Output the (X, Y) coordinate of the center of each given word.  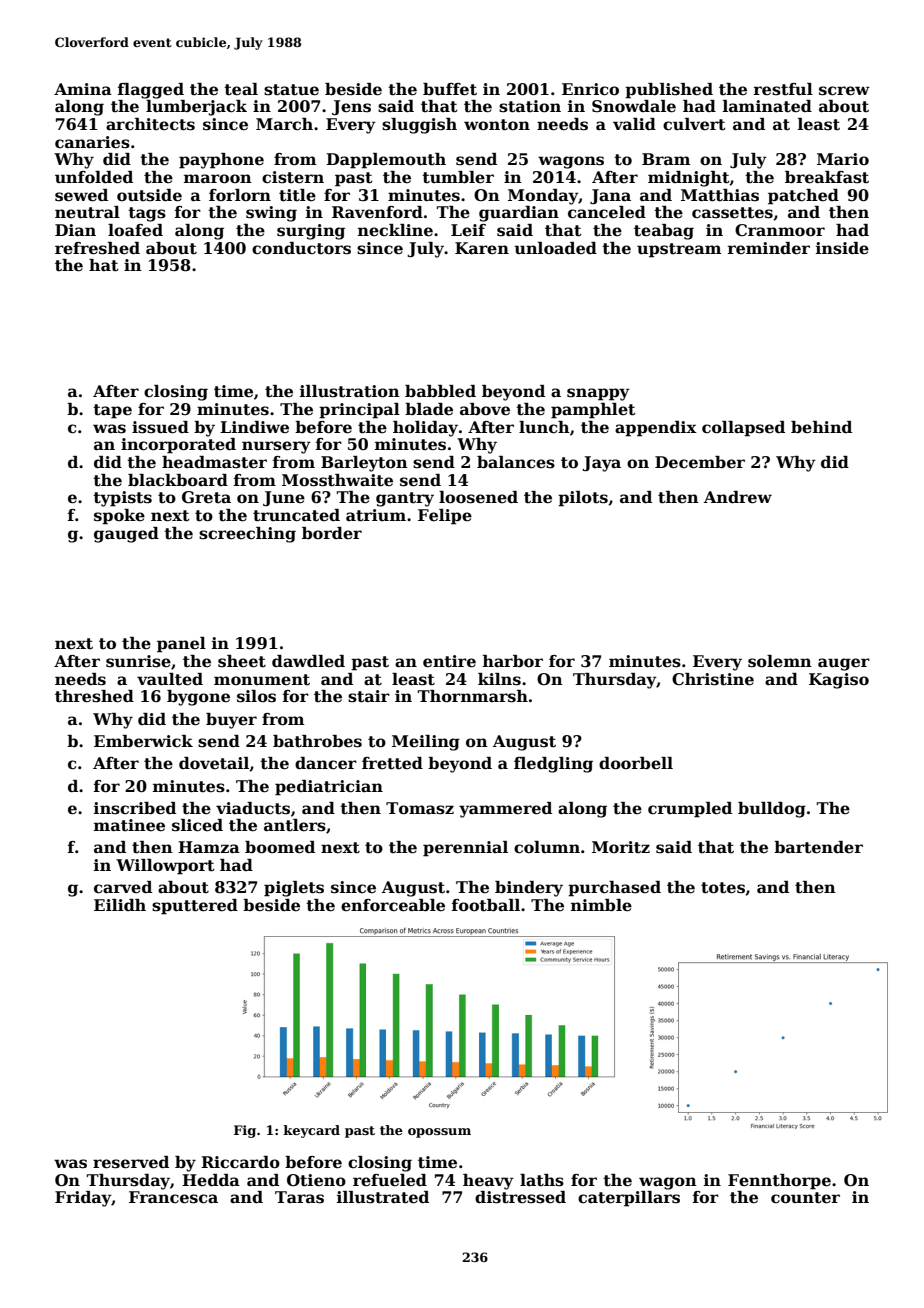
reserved (131, 1162)
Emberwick (143, 741)
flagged (151, 91)
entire (449, 661)
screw (844, 91)
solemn (780, 661)
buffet (450, 89)
